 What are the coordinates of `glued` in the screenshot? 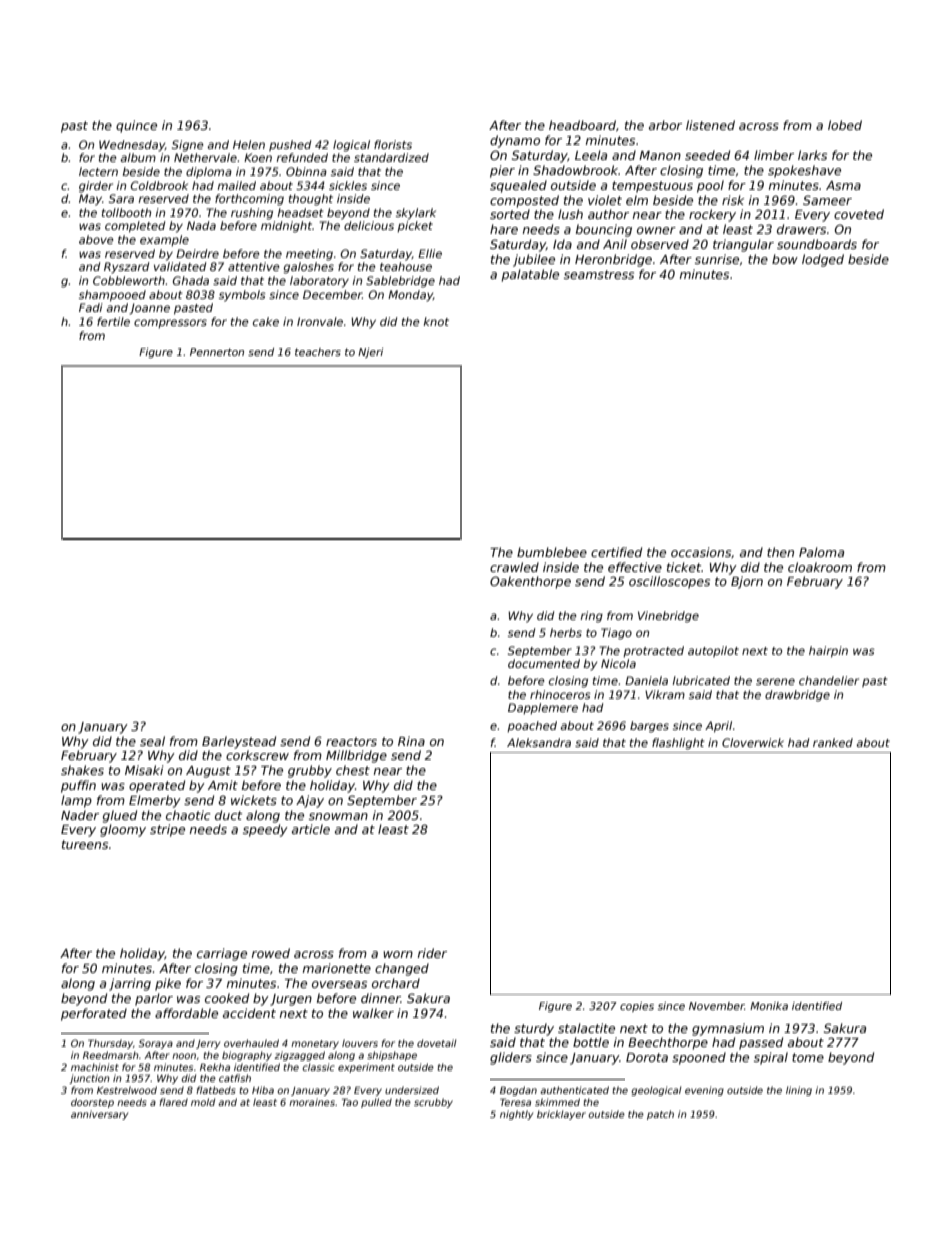 It's located at (120, 816).
